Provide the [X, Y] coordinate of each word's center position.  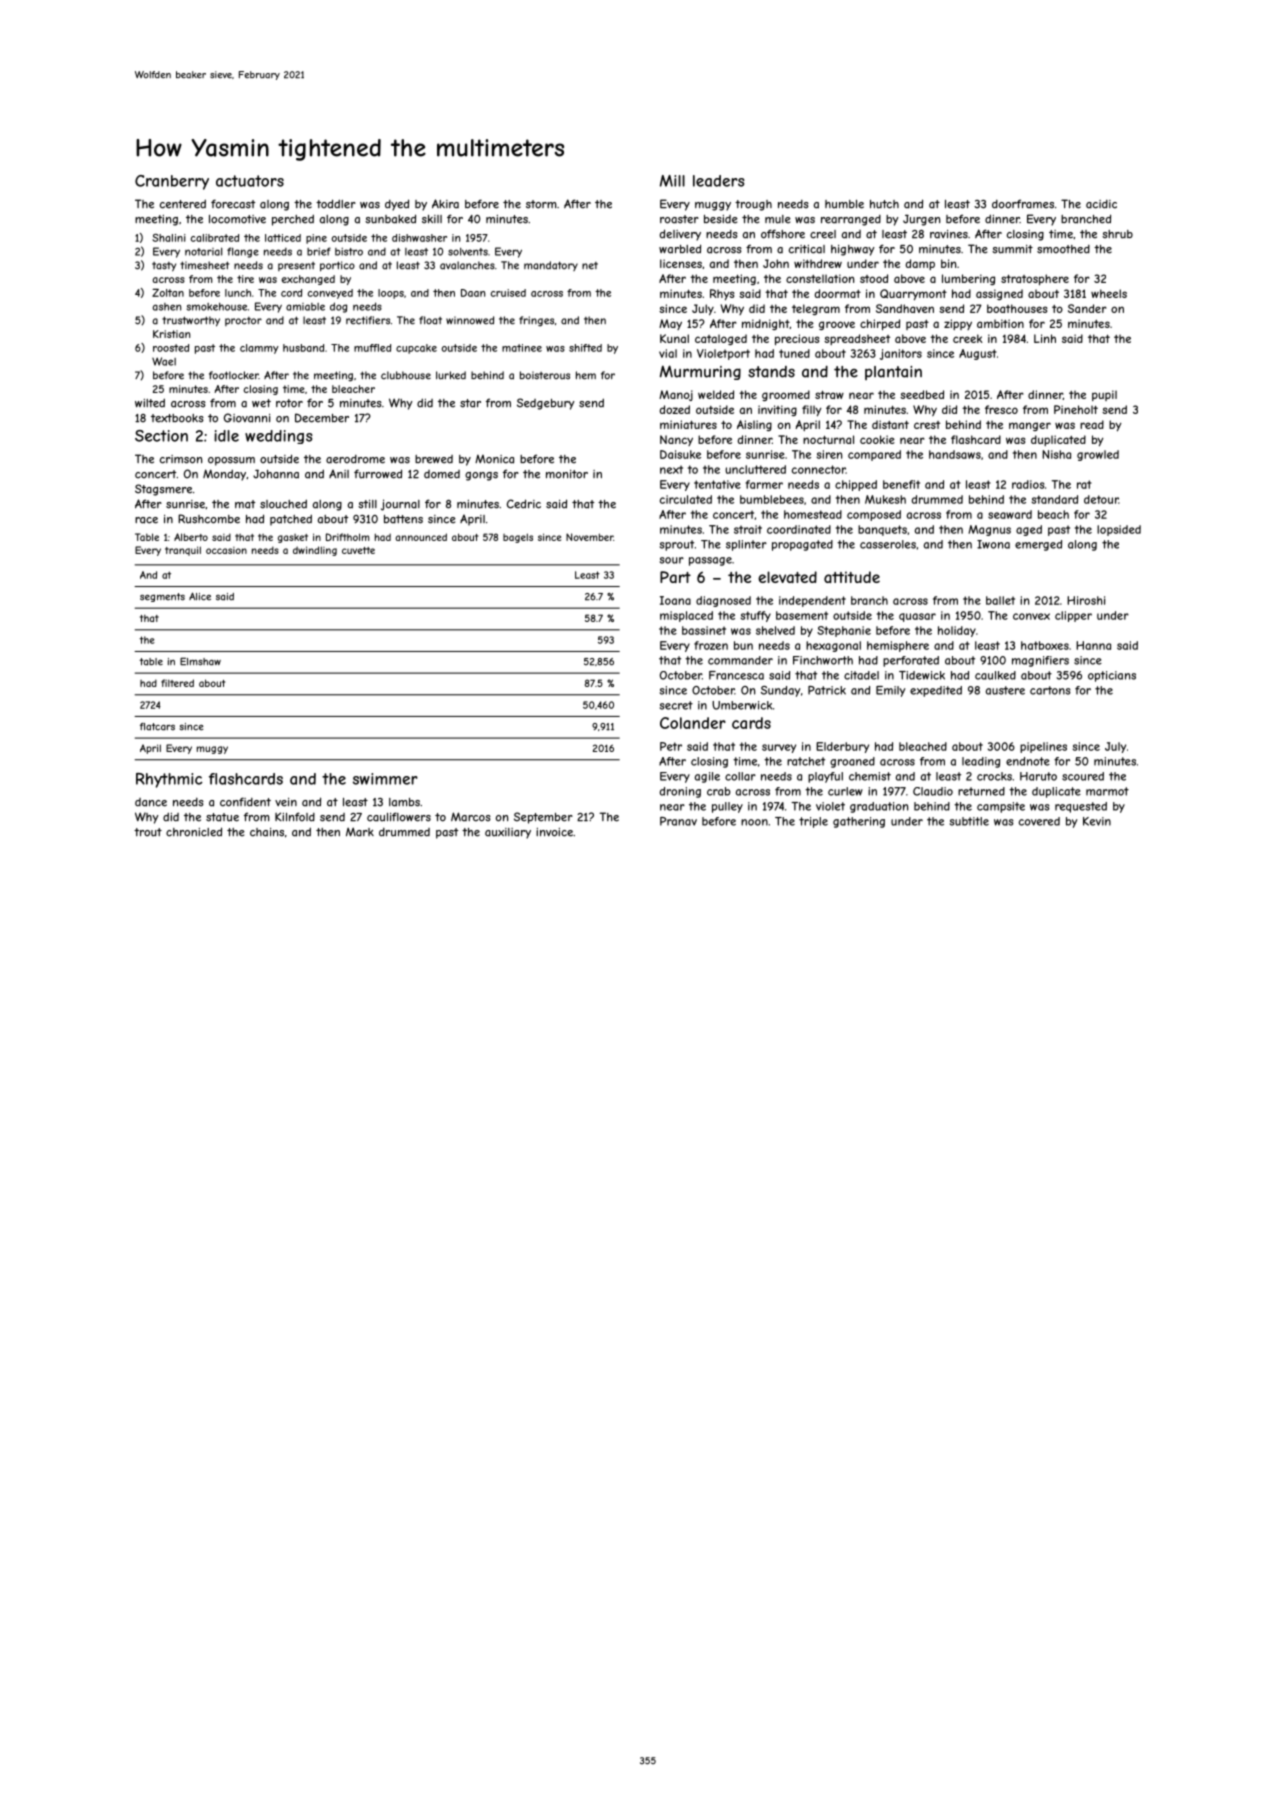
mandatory [551, 266]
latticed [283, 238]
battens [403, 519]
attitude [852, 577]
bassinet [704, 630]
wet [261, 403]
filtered [177, 683]
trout [148, 832]
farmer [764, 484]
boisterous [545, 375]
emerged [1038, 545]
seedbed [922, 394]
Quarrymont [913, 294]
